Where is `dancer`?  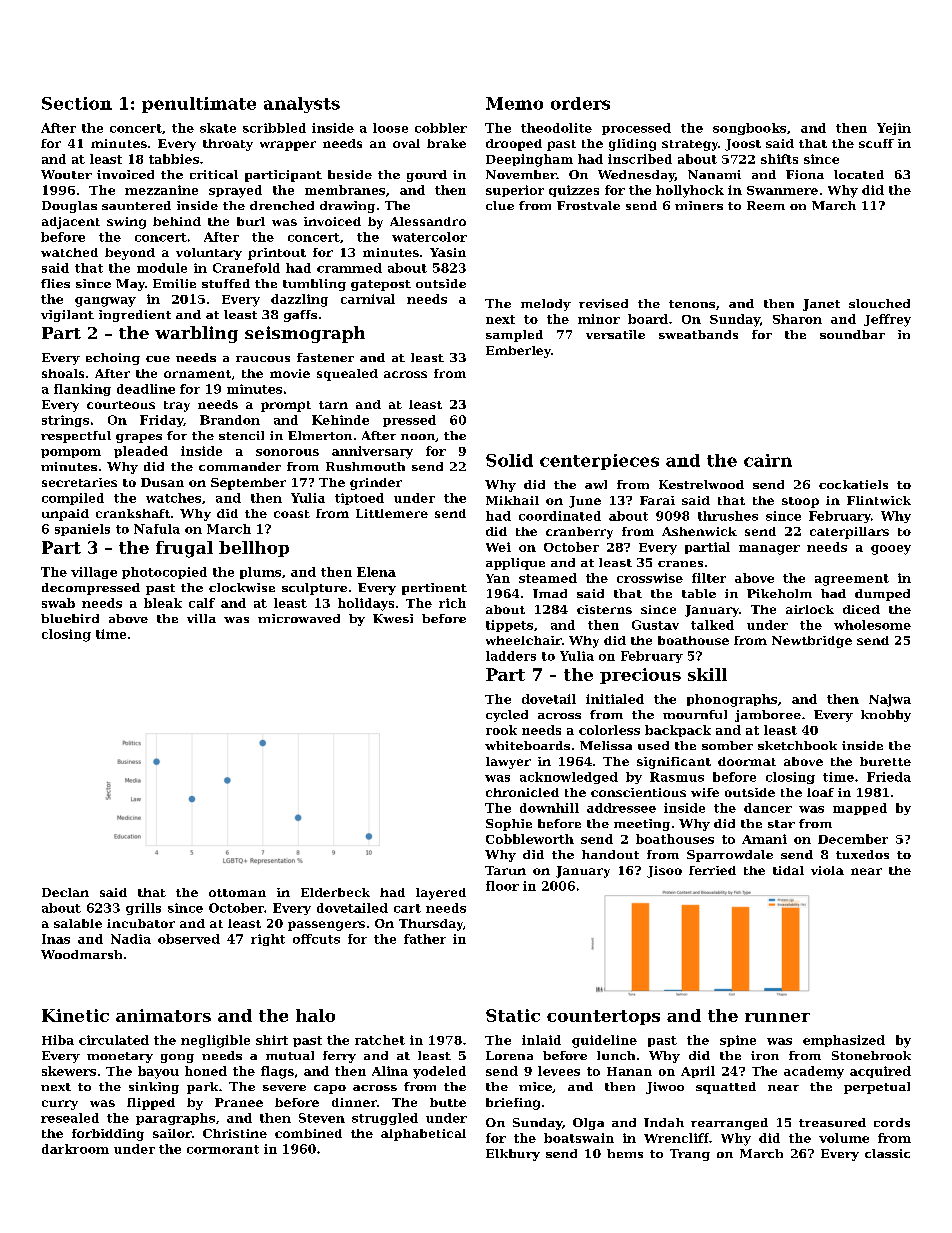 dancer is located at coordinates (768, 808).
